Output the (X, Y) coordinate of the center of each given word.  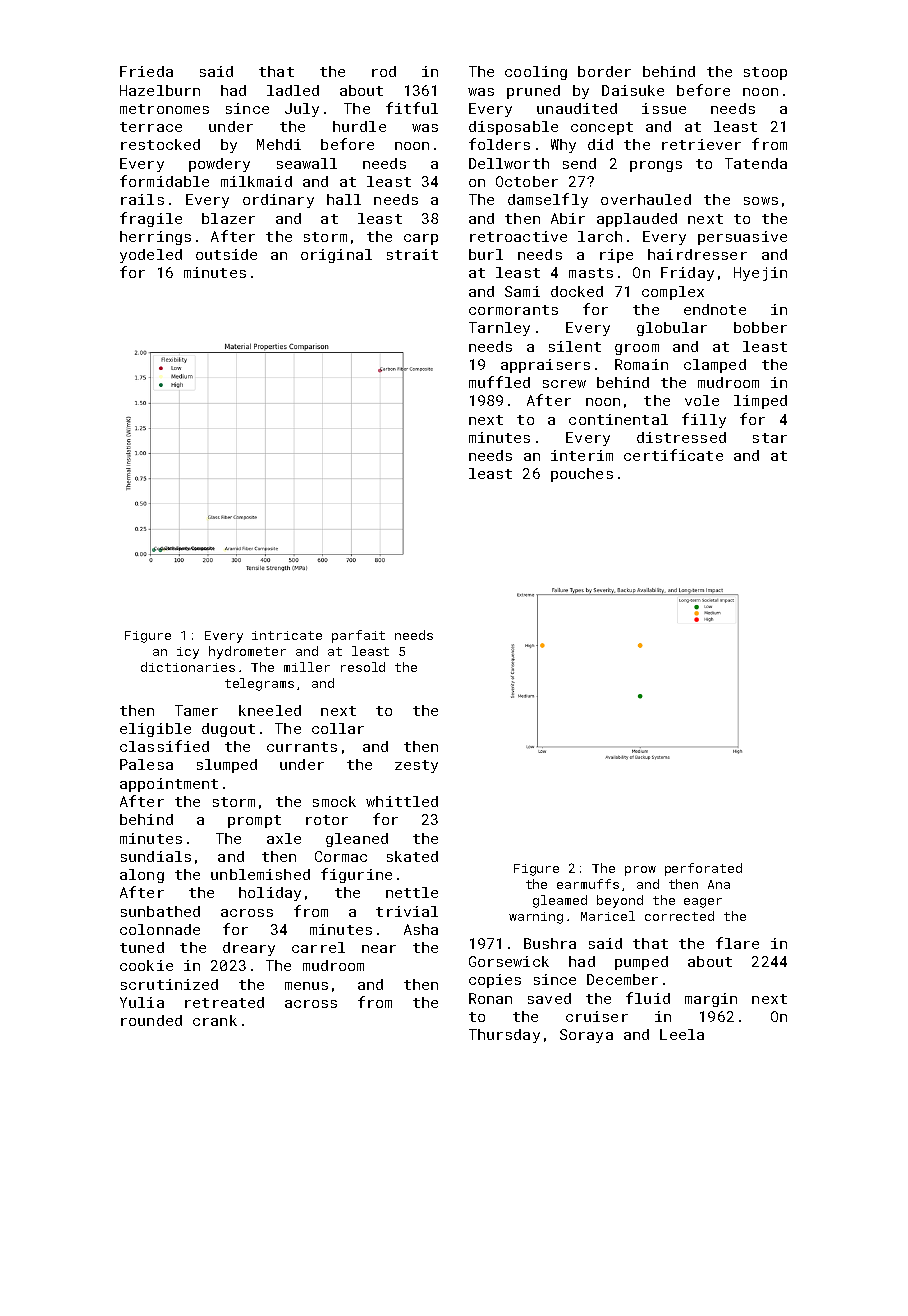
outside (226, 254)
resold (363, 667)
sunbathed (160, 911)
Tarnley (499, 329)
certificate (673, 455)
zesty (416, 766)
